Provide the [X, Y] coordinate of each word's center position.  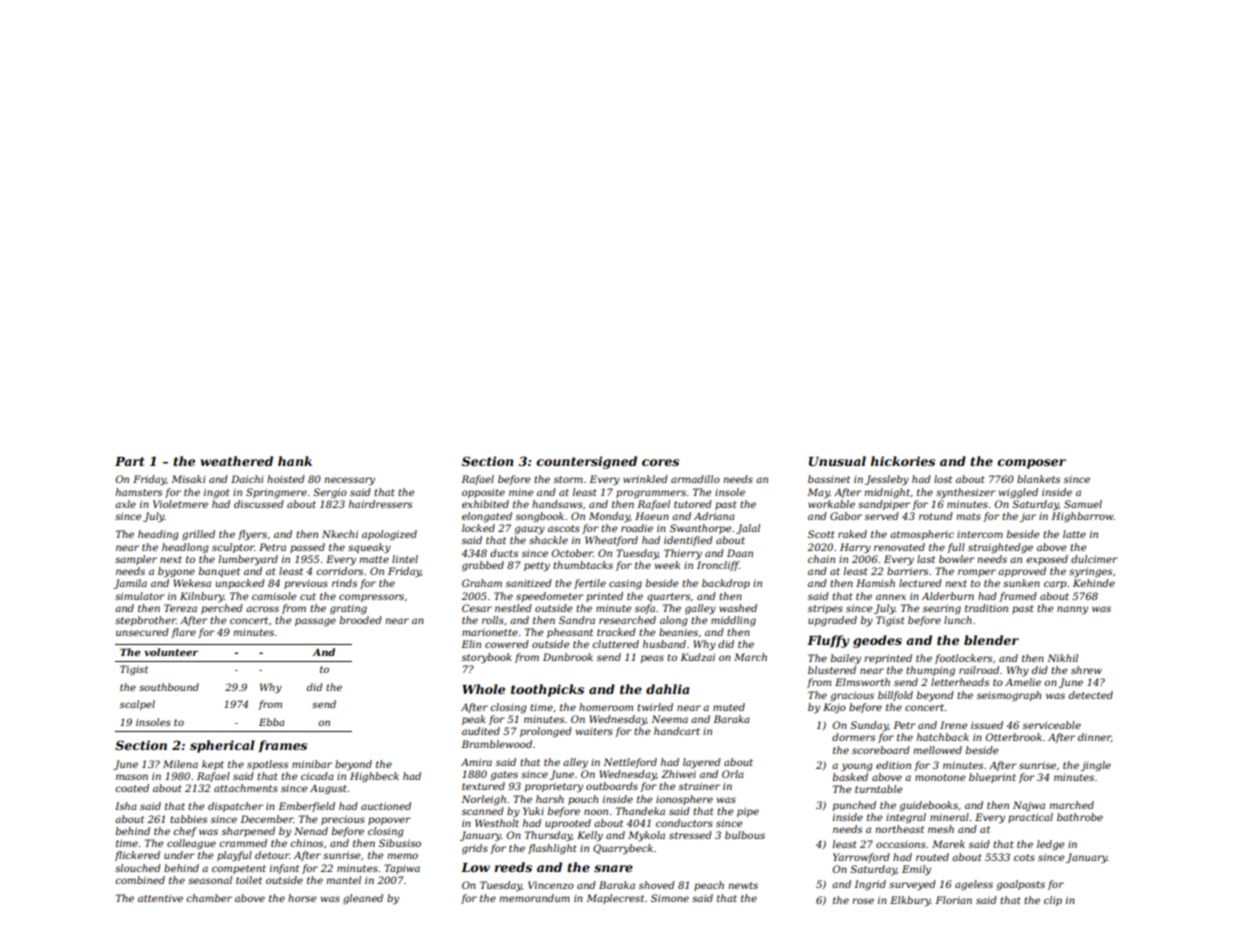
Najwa [1029, 806]
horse [302, 898]
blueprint [992, 778]
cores [660, 462]
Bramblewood [496, 744]
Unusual [837, 461]
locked [478, 528]
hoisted [286, 479]
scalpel [137, 705]
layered [702, 763]
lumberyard [248, 560]
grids [475, 849]
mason [132, 777]
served [882, 516]
